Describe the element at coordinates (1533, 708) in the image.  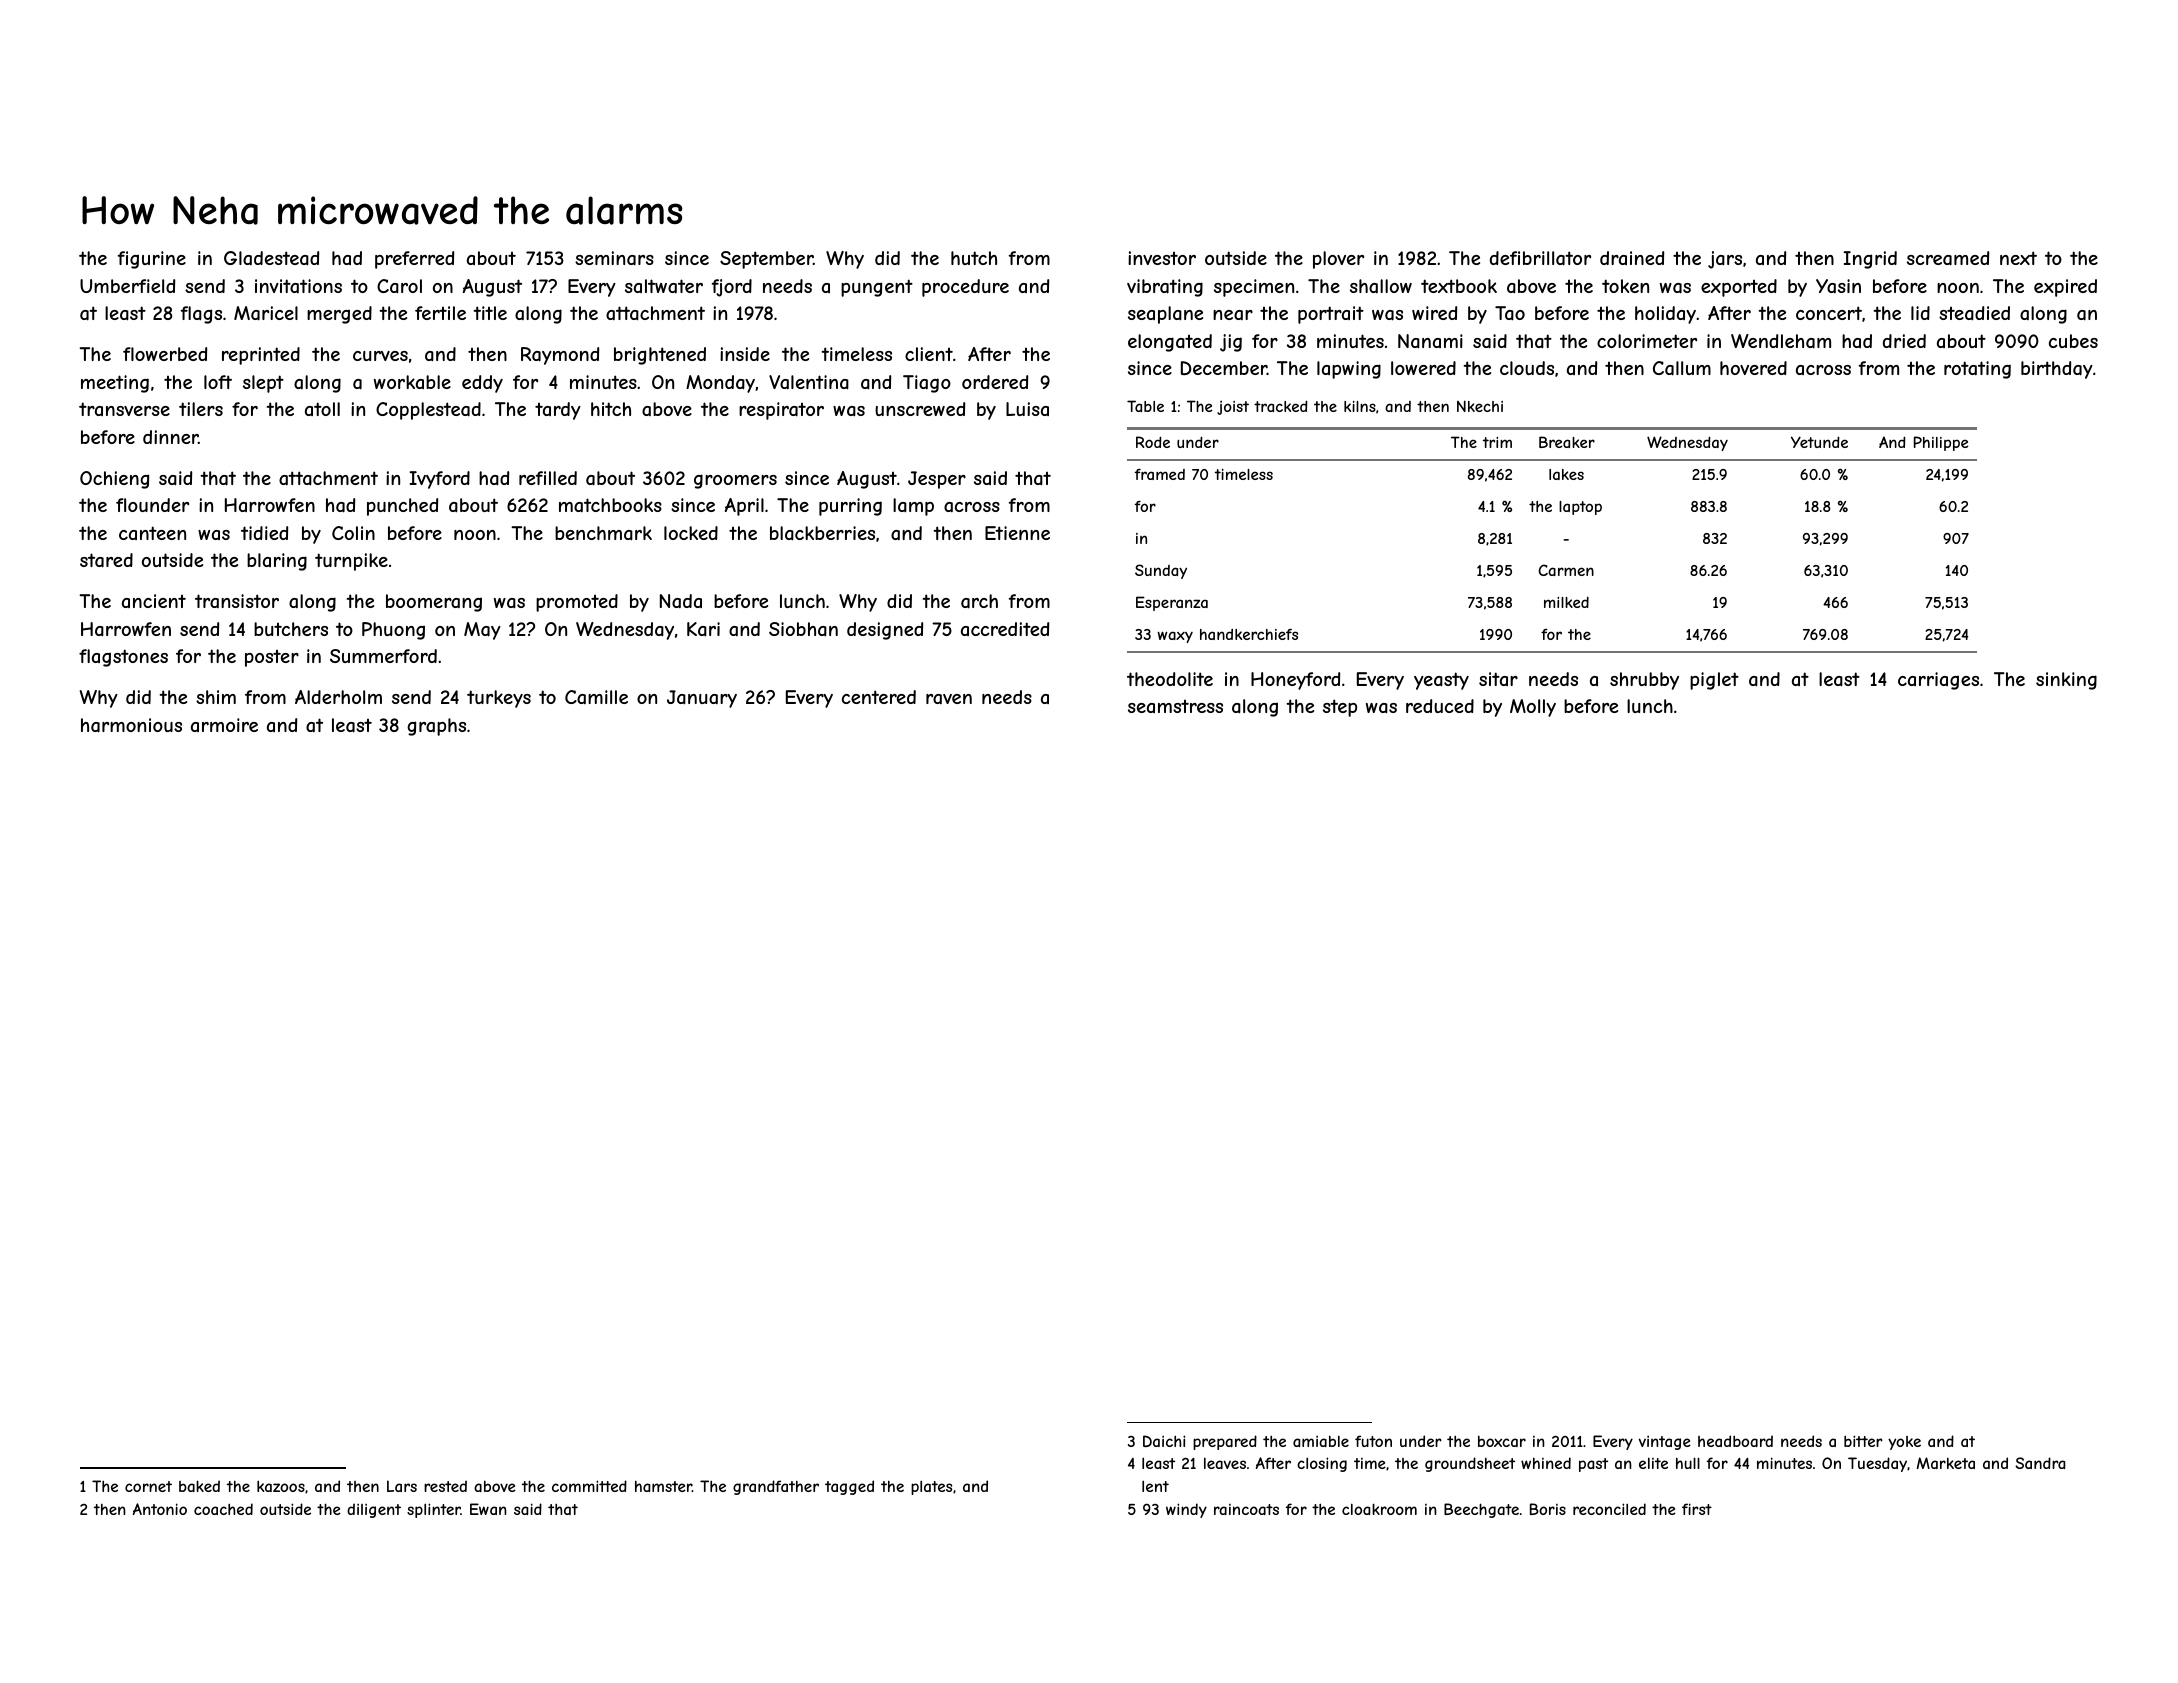
I see `Molly` at that location.
